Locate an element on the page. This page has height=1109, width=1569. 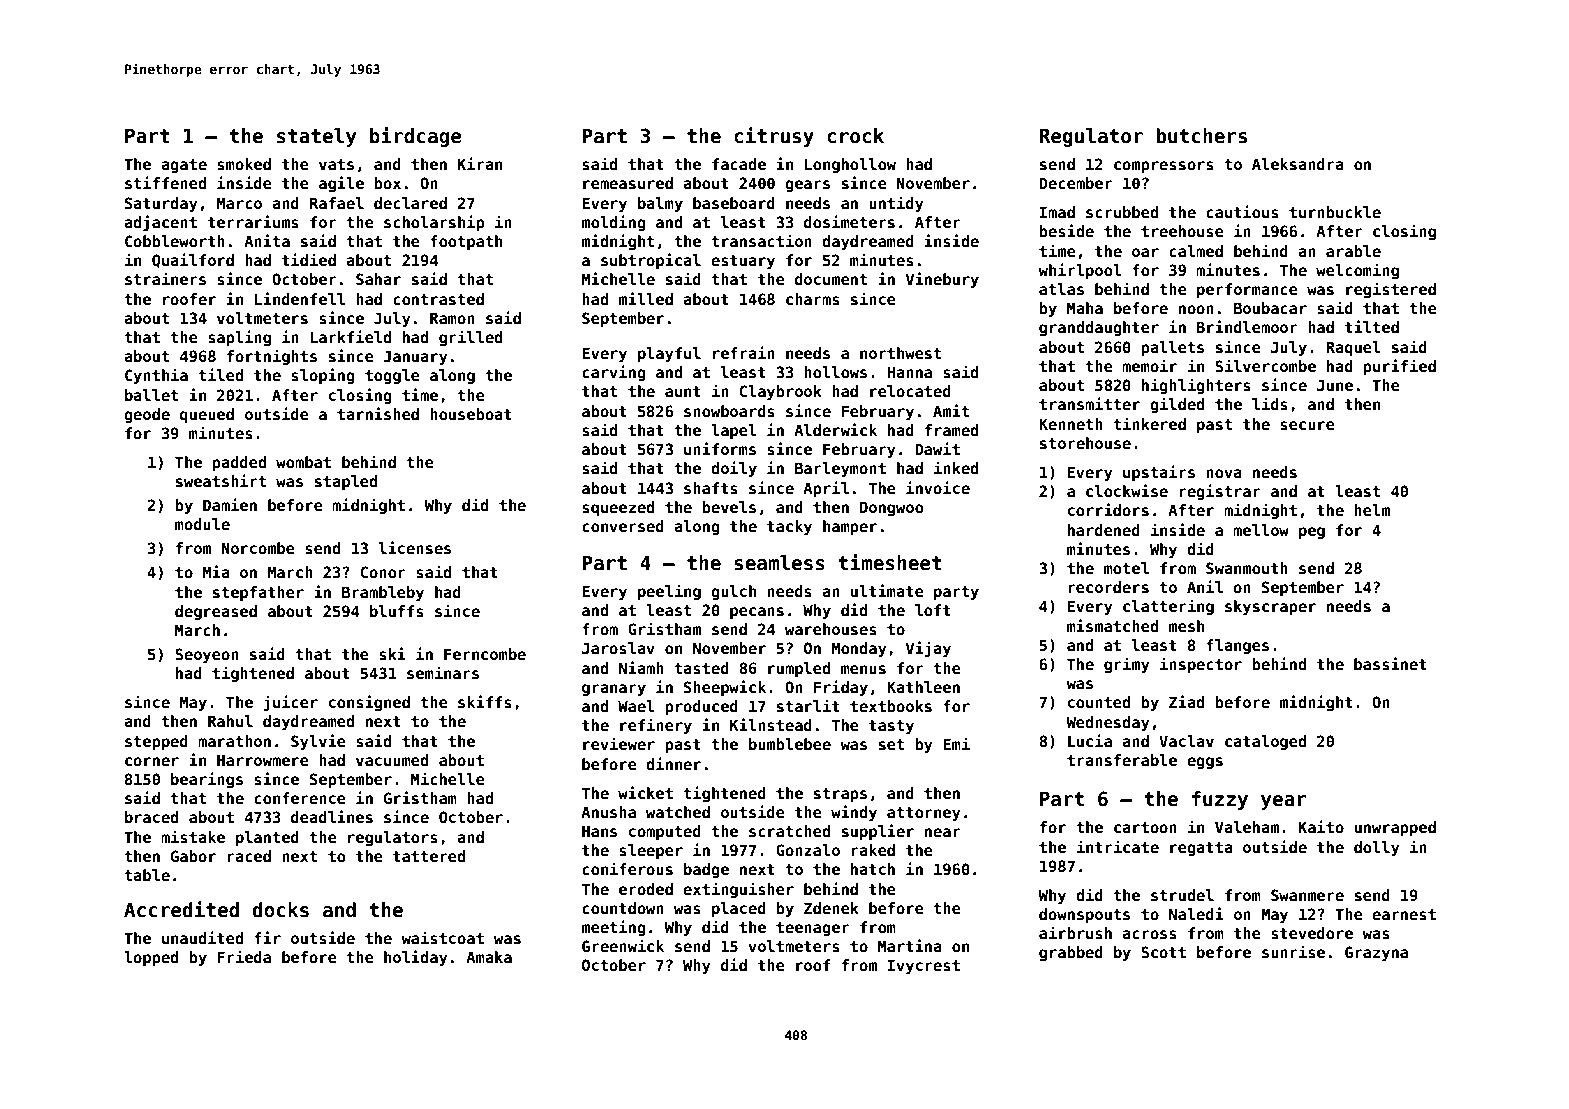
pallets is located at coordinates (1172, 348).
